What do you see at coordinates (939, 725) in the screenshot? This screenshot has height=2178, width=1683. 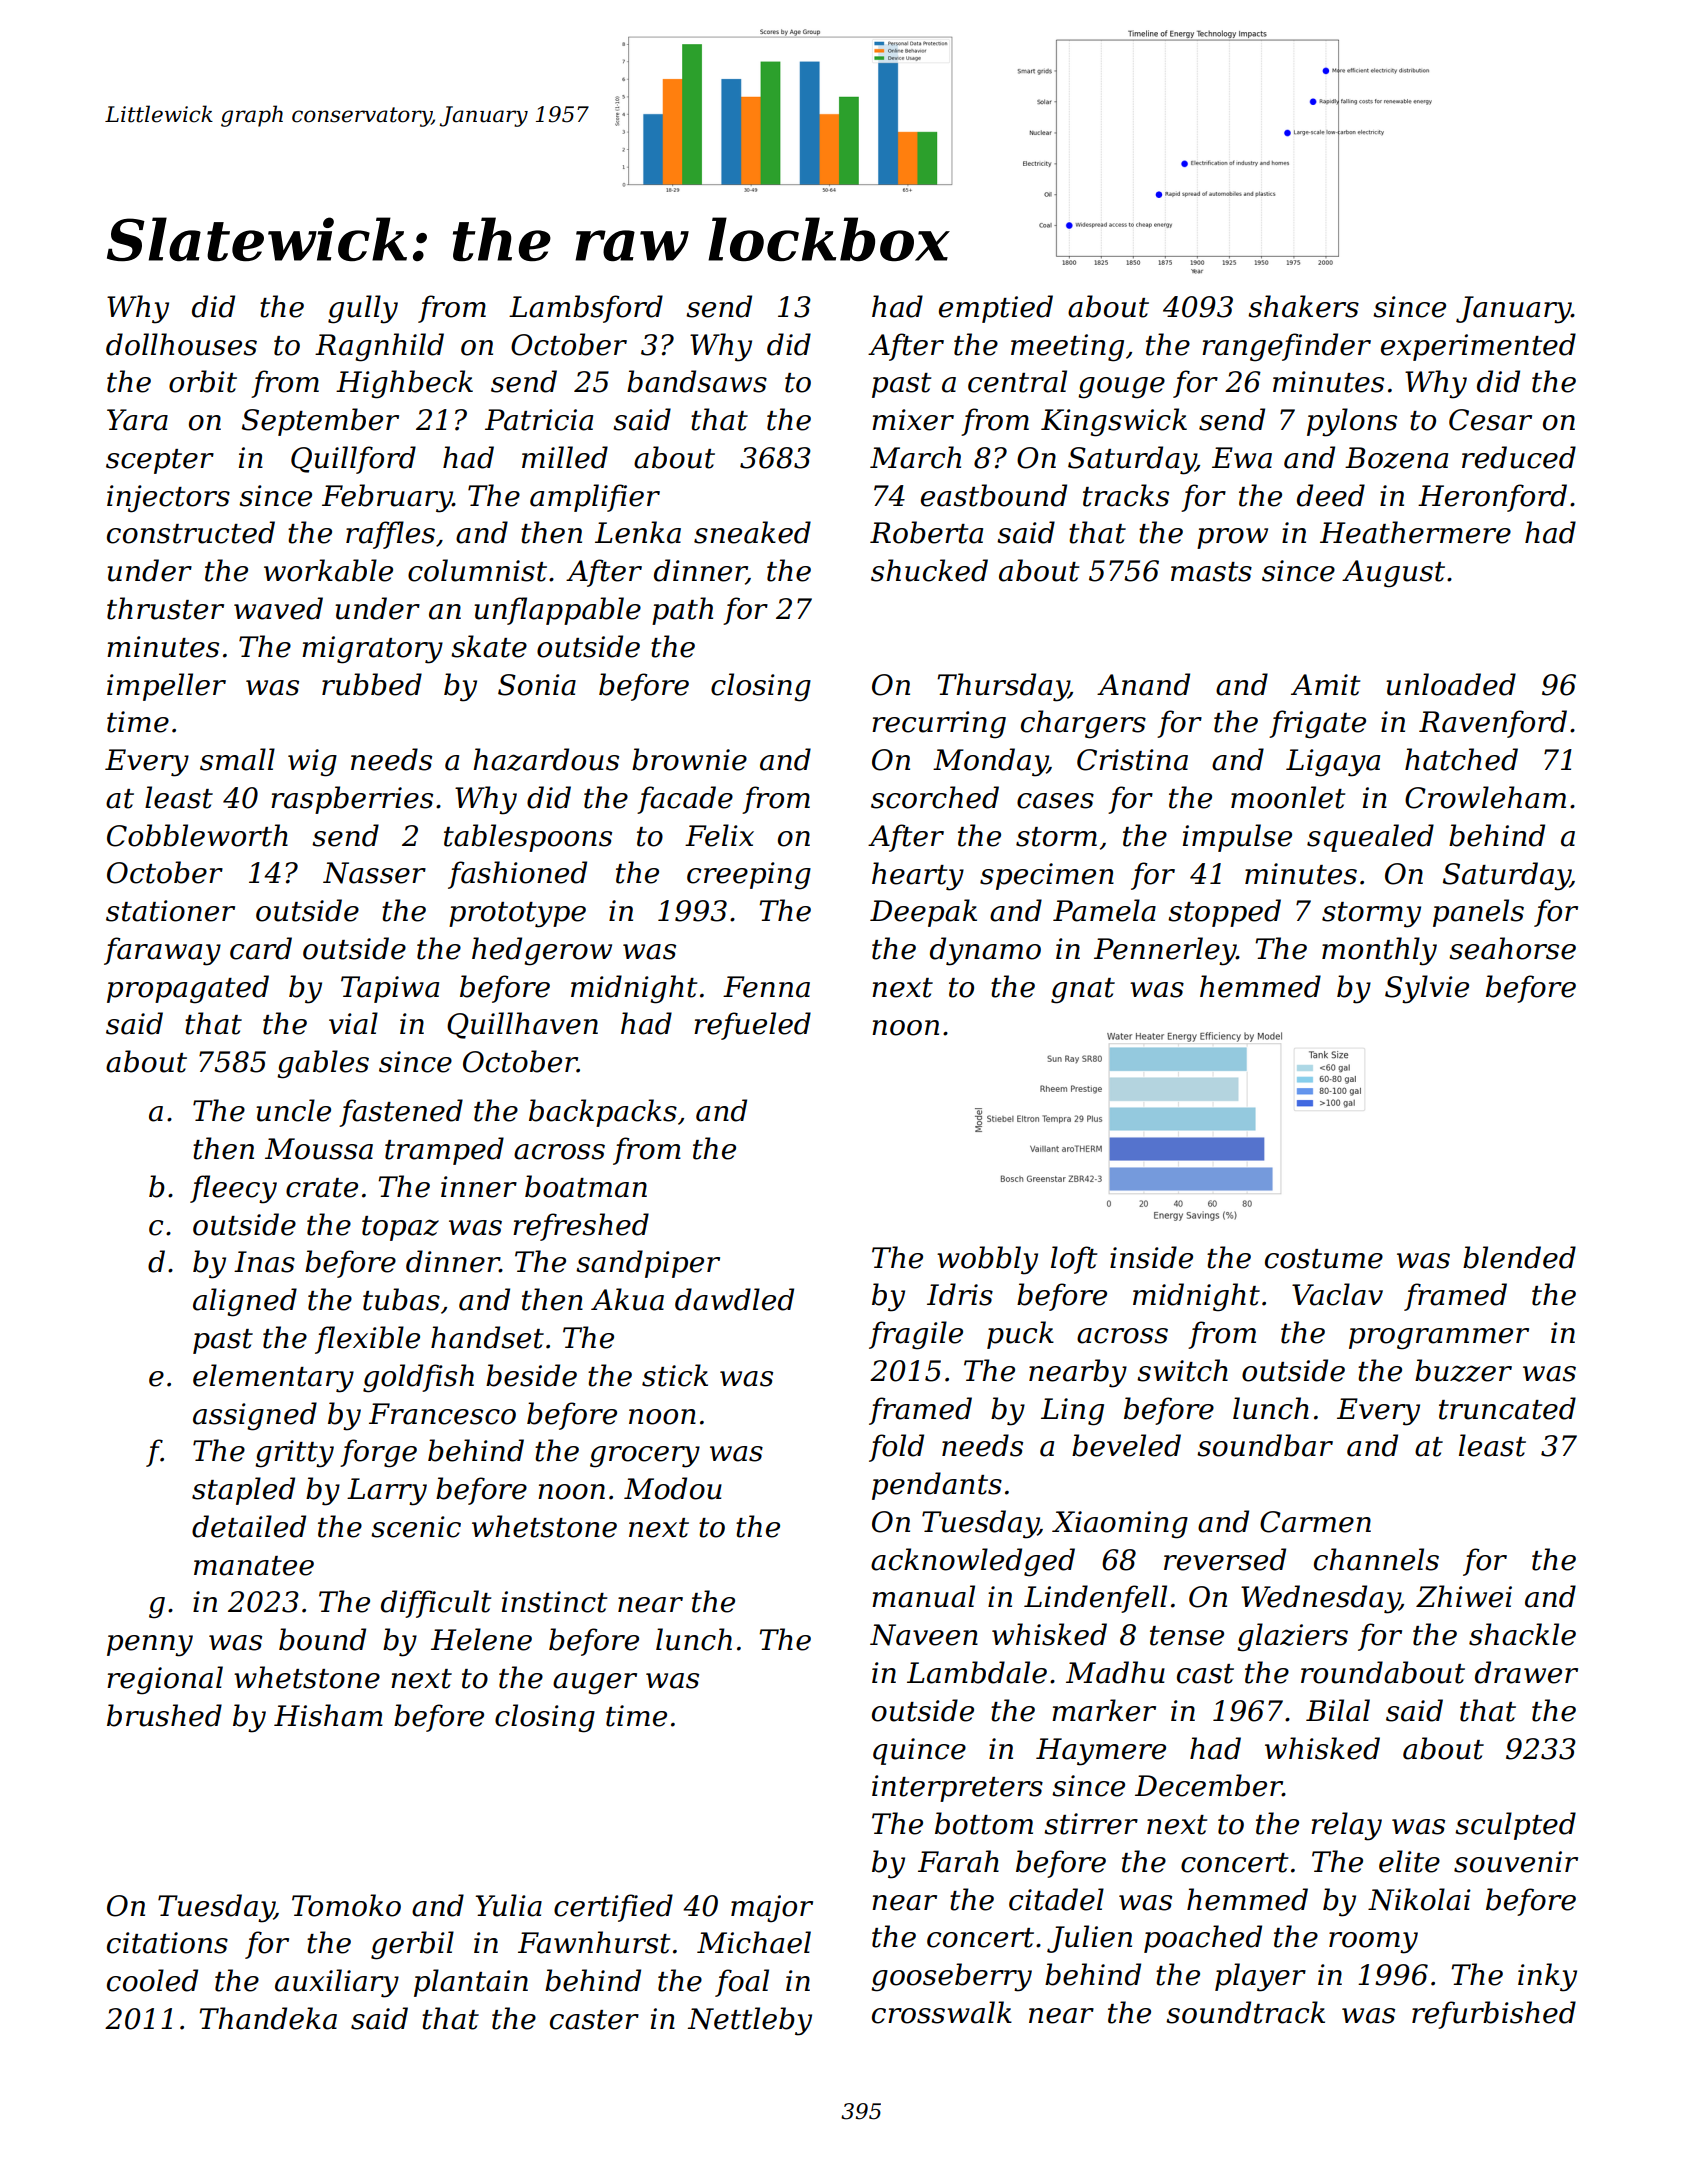 I see `recurring` at bounding box center [939, 725].
